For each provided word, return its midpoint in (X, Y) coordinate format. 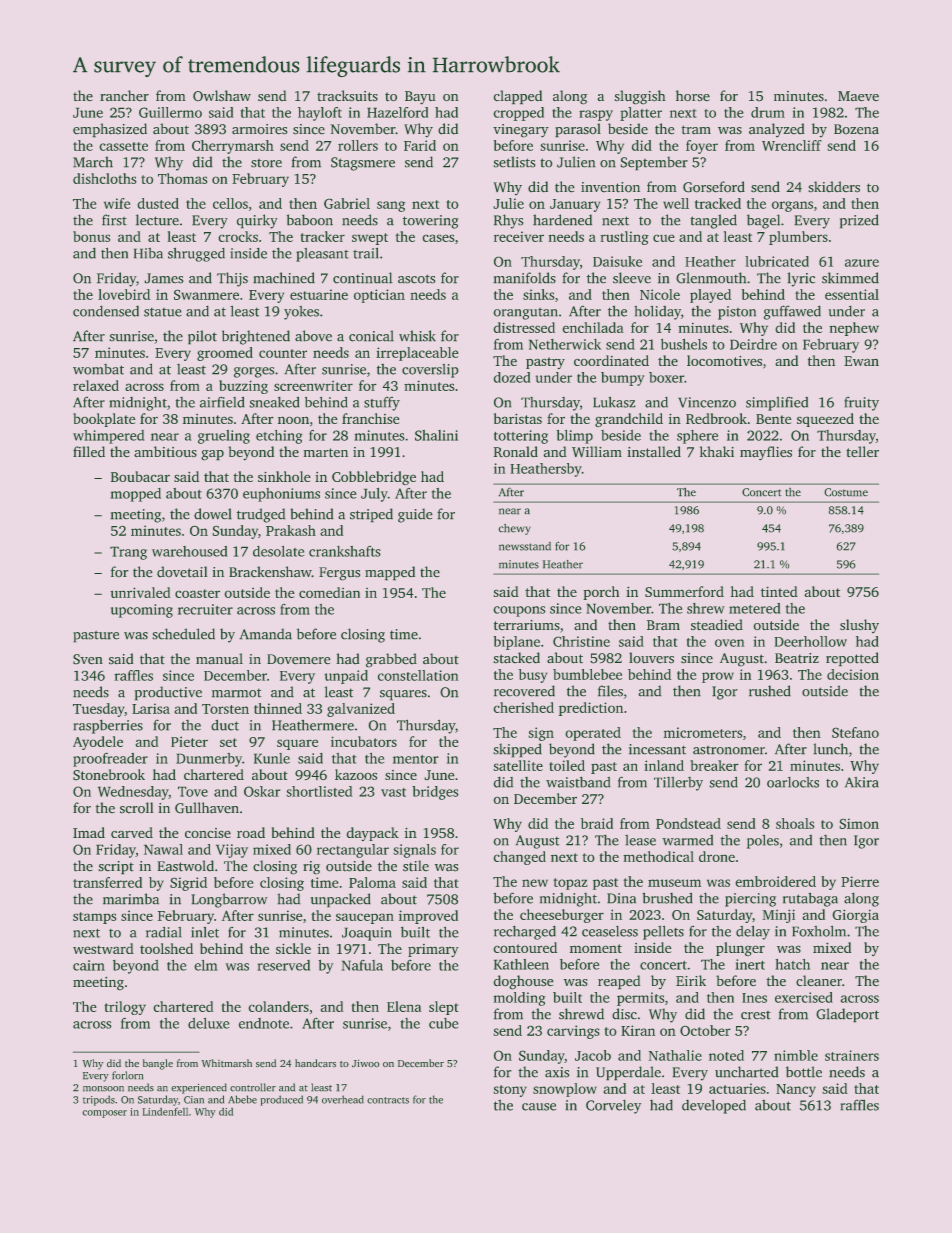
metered (755, 608)
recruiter (205, 609)
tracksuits (347, 96)
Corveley (613, 1106)
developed (714, 1106)
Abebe (242, 1099)
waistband (578, 782)
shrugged (196, 254)
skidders (834, 187)
